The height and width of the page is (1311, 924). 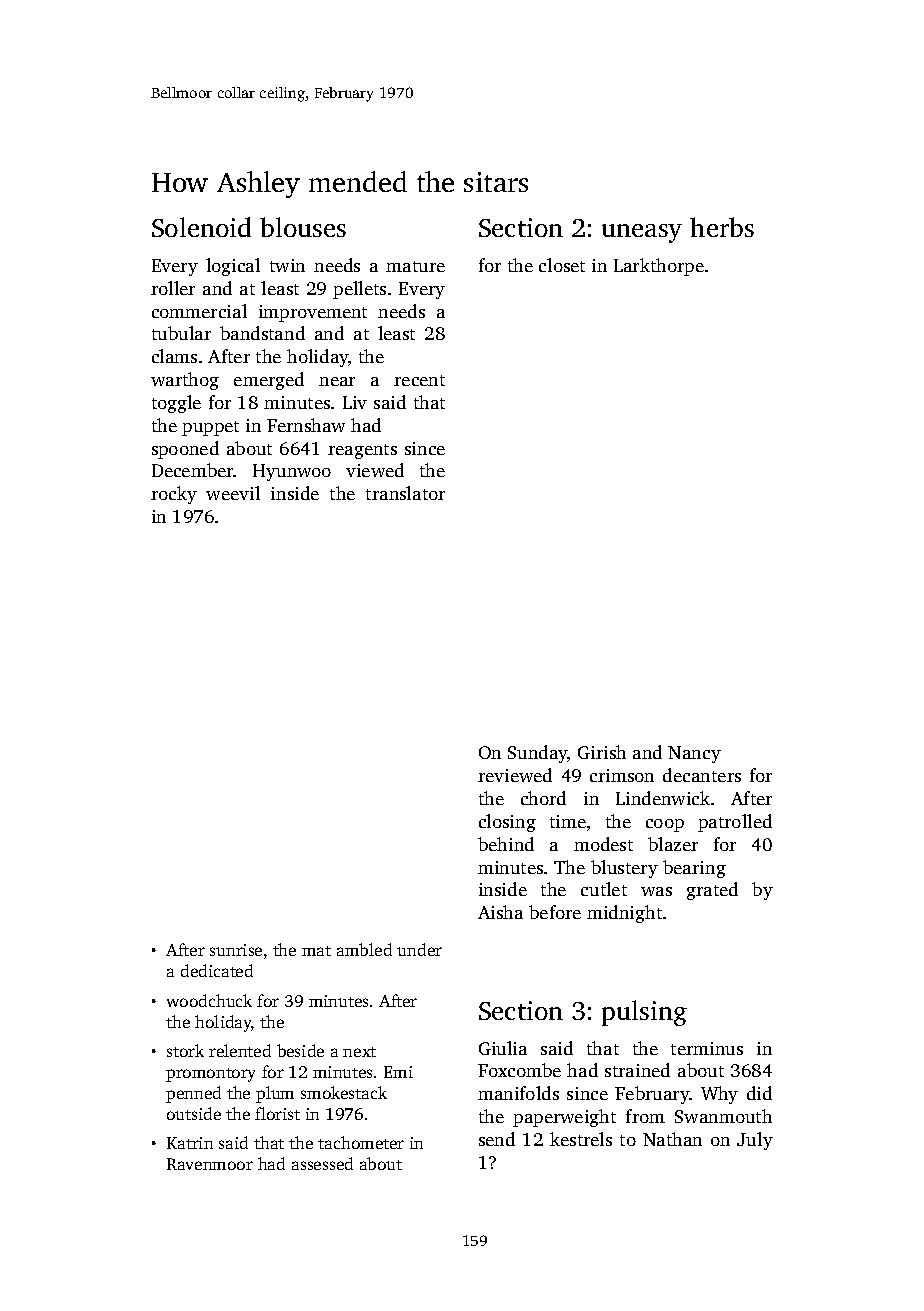 I want to click on weevil, so click(x=233, y=493).
